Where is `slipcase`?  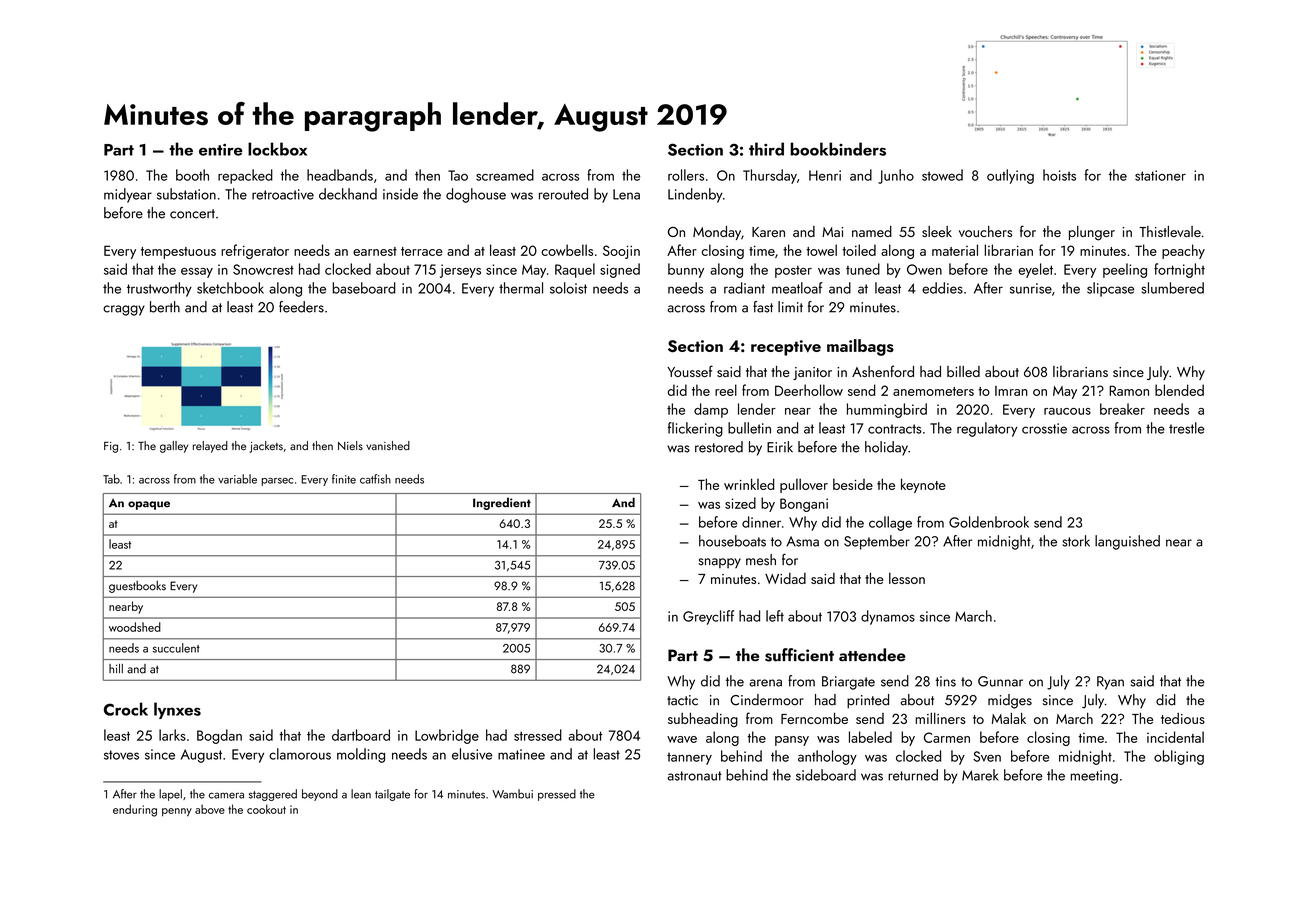
slipcase is located at coordinates (1110, 289).
